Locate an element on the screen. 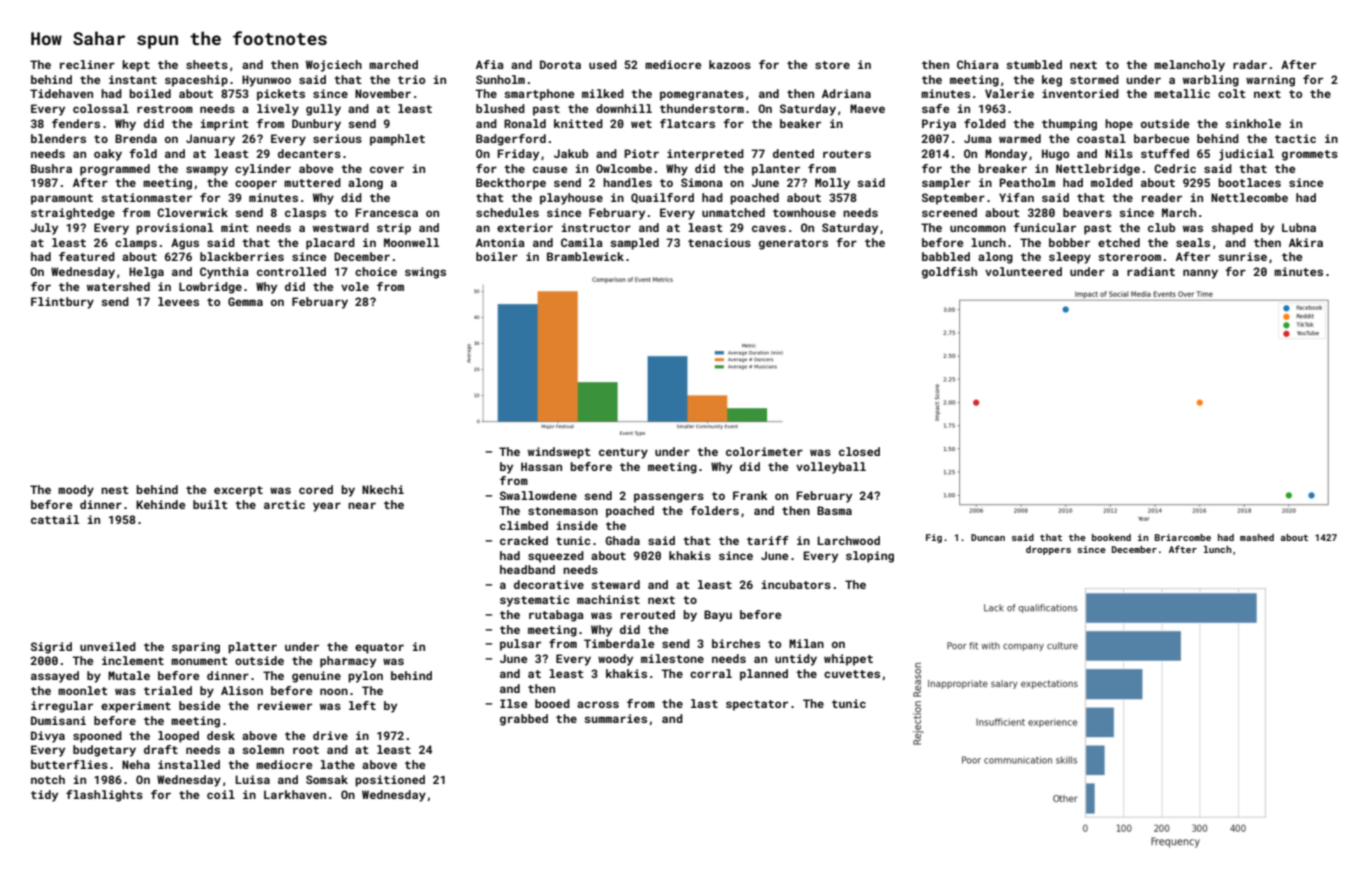  molded is located at coordinates (1112, 182).
